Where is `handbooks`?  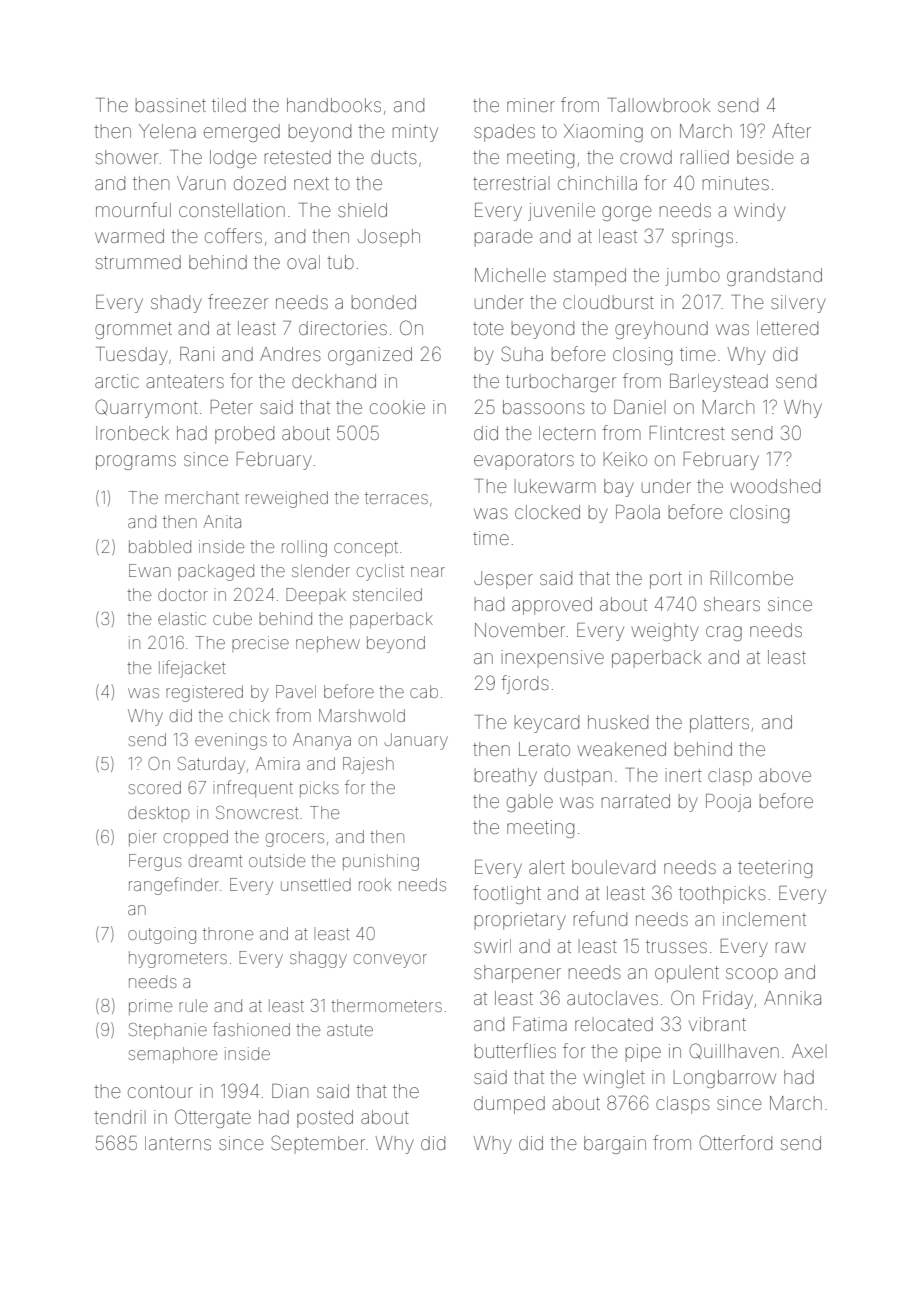
handbooks is located at coordinates (334, 105).
